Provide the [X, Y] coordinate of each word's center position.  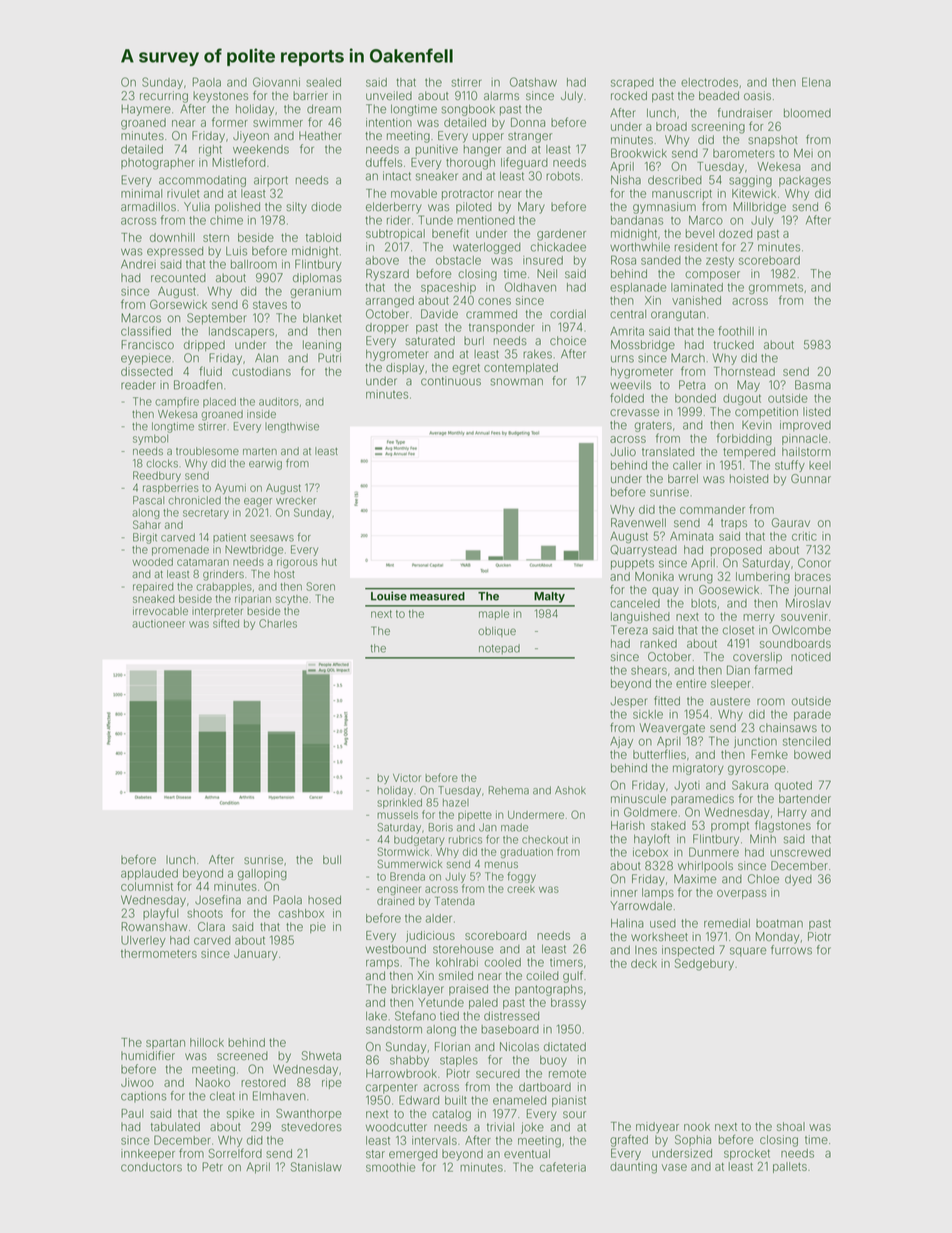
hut [329, 562]
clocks [162, 463]
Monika [654, 576]
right [210, 150]
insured [543, 260]
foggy [521, 877]
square [748, 952]
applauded [149, 874]
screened [242, 1055]
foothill [736, 331]
